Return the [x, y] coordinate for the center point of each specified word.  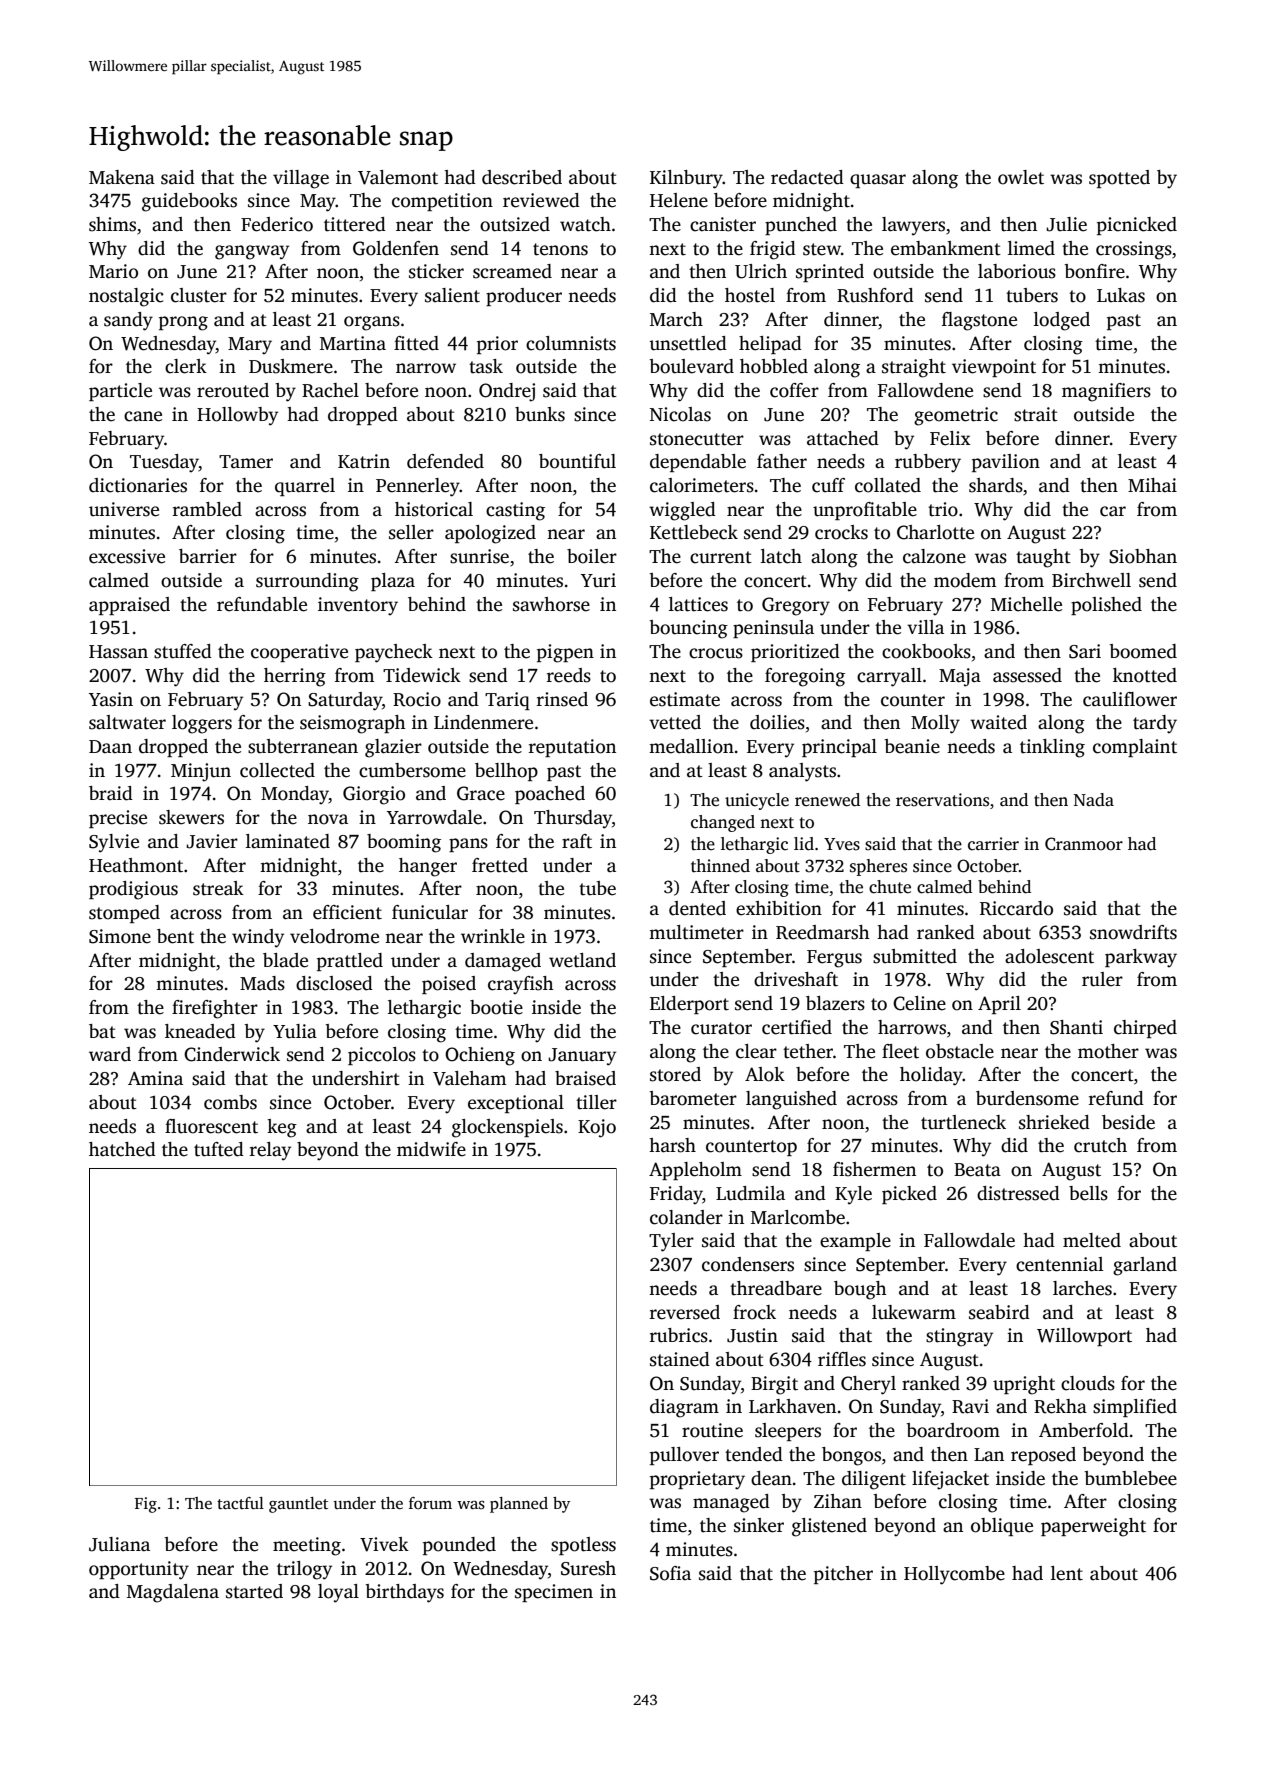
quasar [878, 181]
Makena [122, 177]
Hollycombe [954, 1575]
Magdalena [173, 1593]
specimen [554, 1593]
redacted [807, 177]
